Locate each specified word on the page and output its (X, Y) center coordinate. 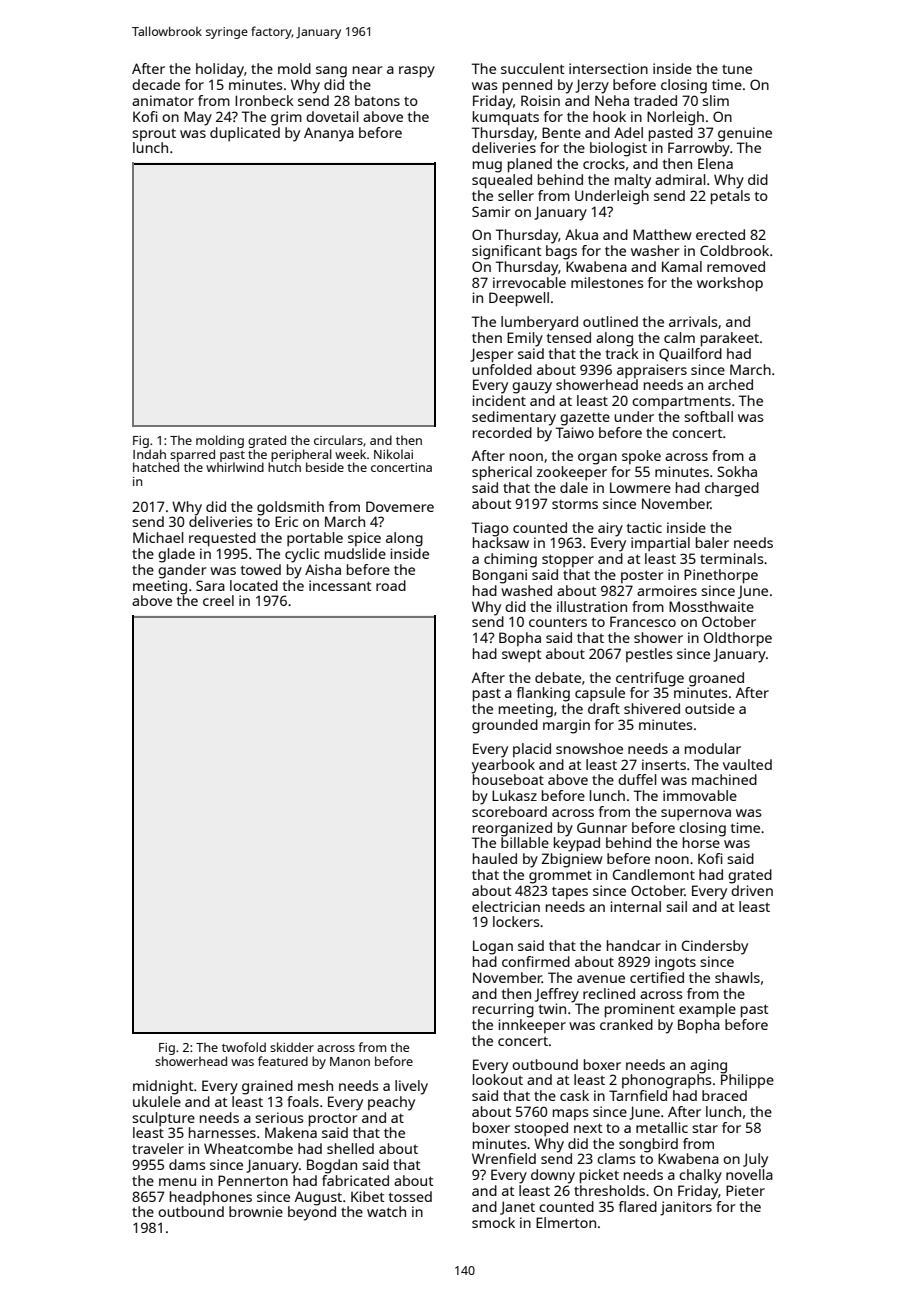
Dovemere (400, 506)
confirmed (536, 961)
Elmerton (566, 1222)
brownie (256, 1211)
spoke (641, 457)
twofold (244, 1047)
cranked (626, 1024)
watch (386, 1211)
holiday (220, 70)
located (254, 585)
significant (506, 252)
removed (736, 266)
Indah (149, 454)
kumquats (506, 118)
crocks (604, 163)
